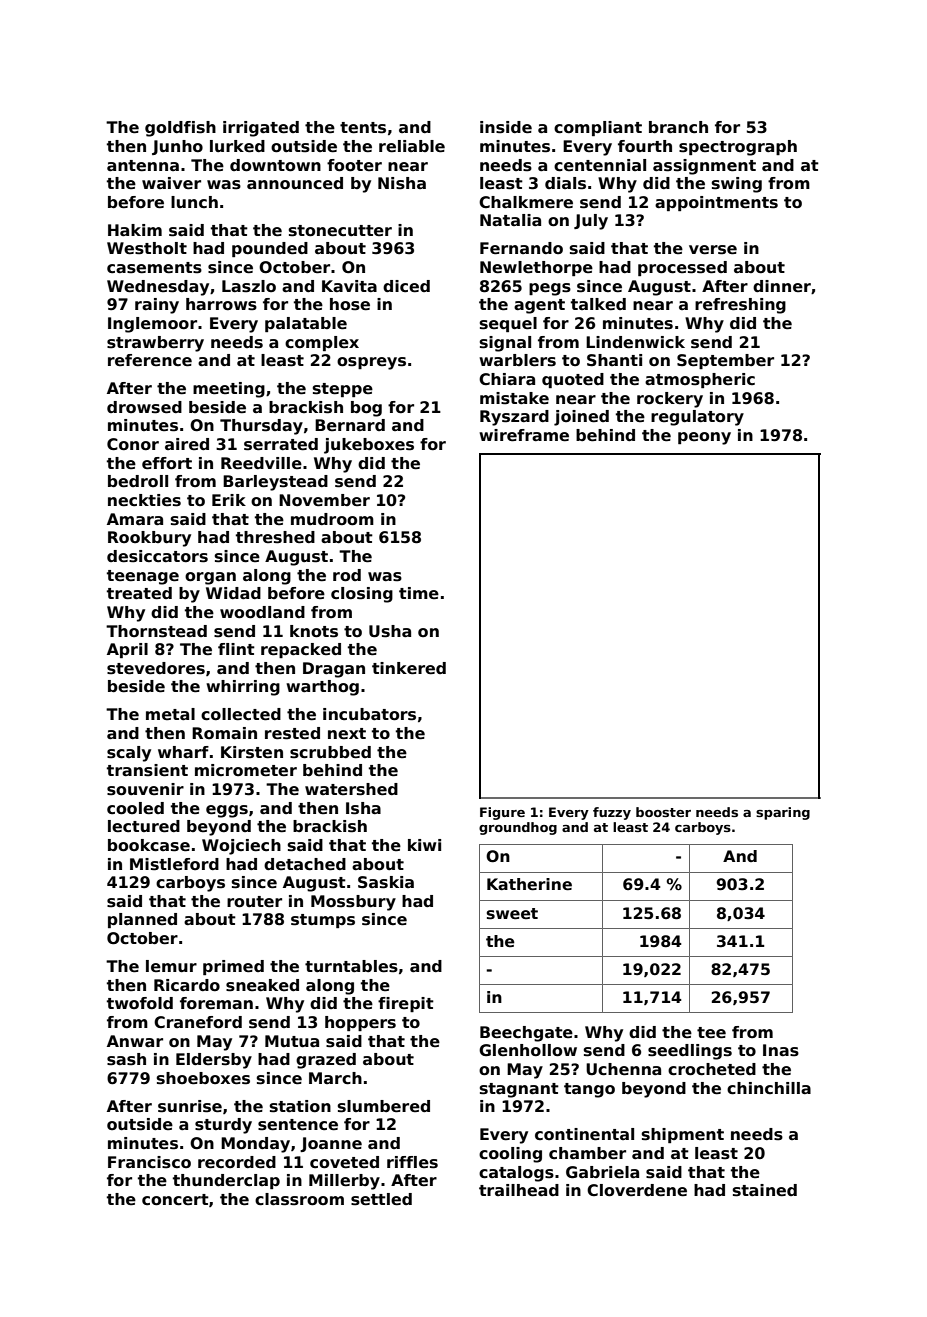 Image resolution: width=927 pixels, height=1317 pixels. I want to click on verse, so click(713, 250).
